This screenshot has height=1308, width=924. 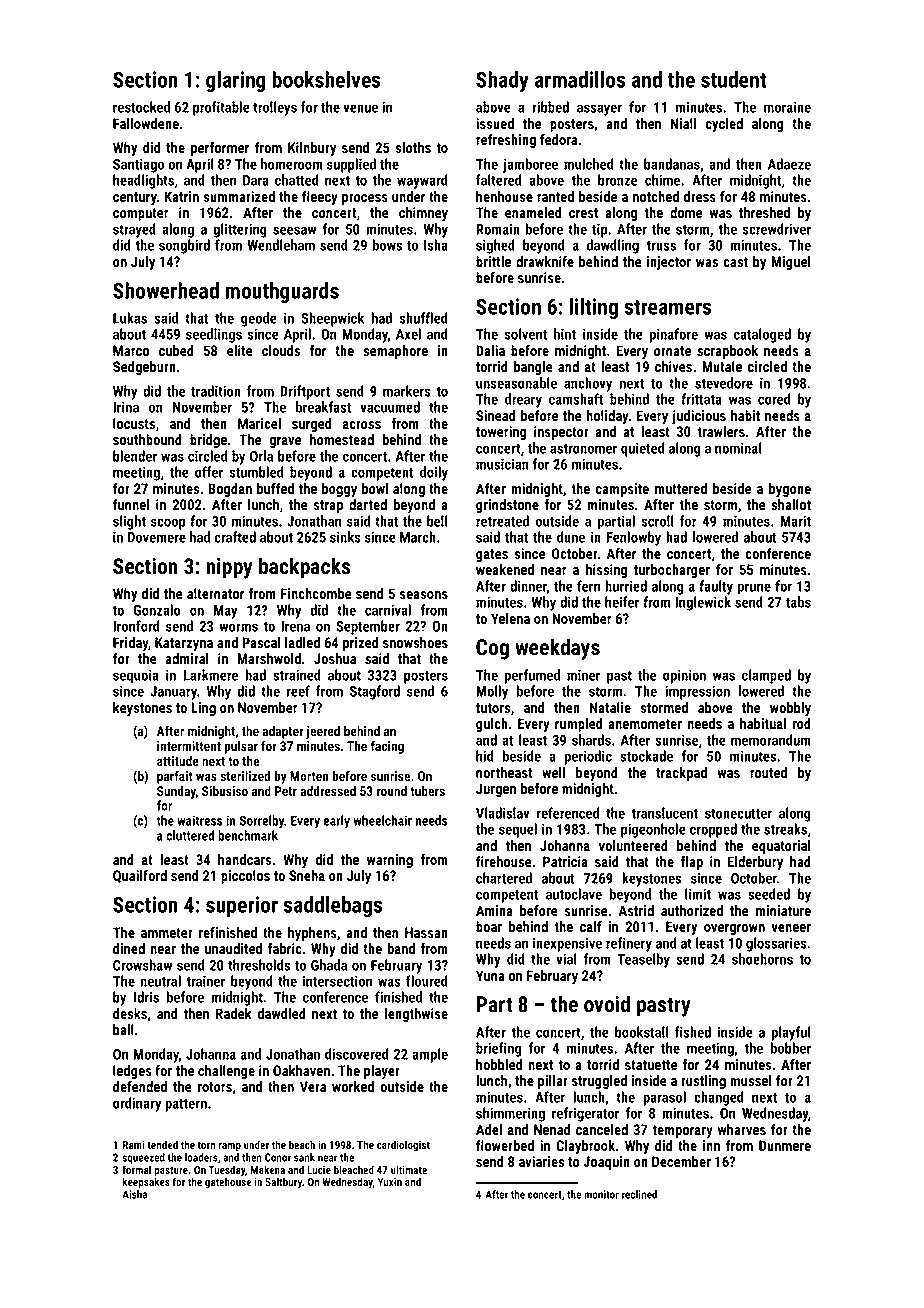 What do you see at coordinates (764, 212) in the screenshot?
I see `threshed` at bounding box center [764, 212].
